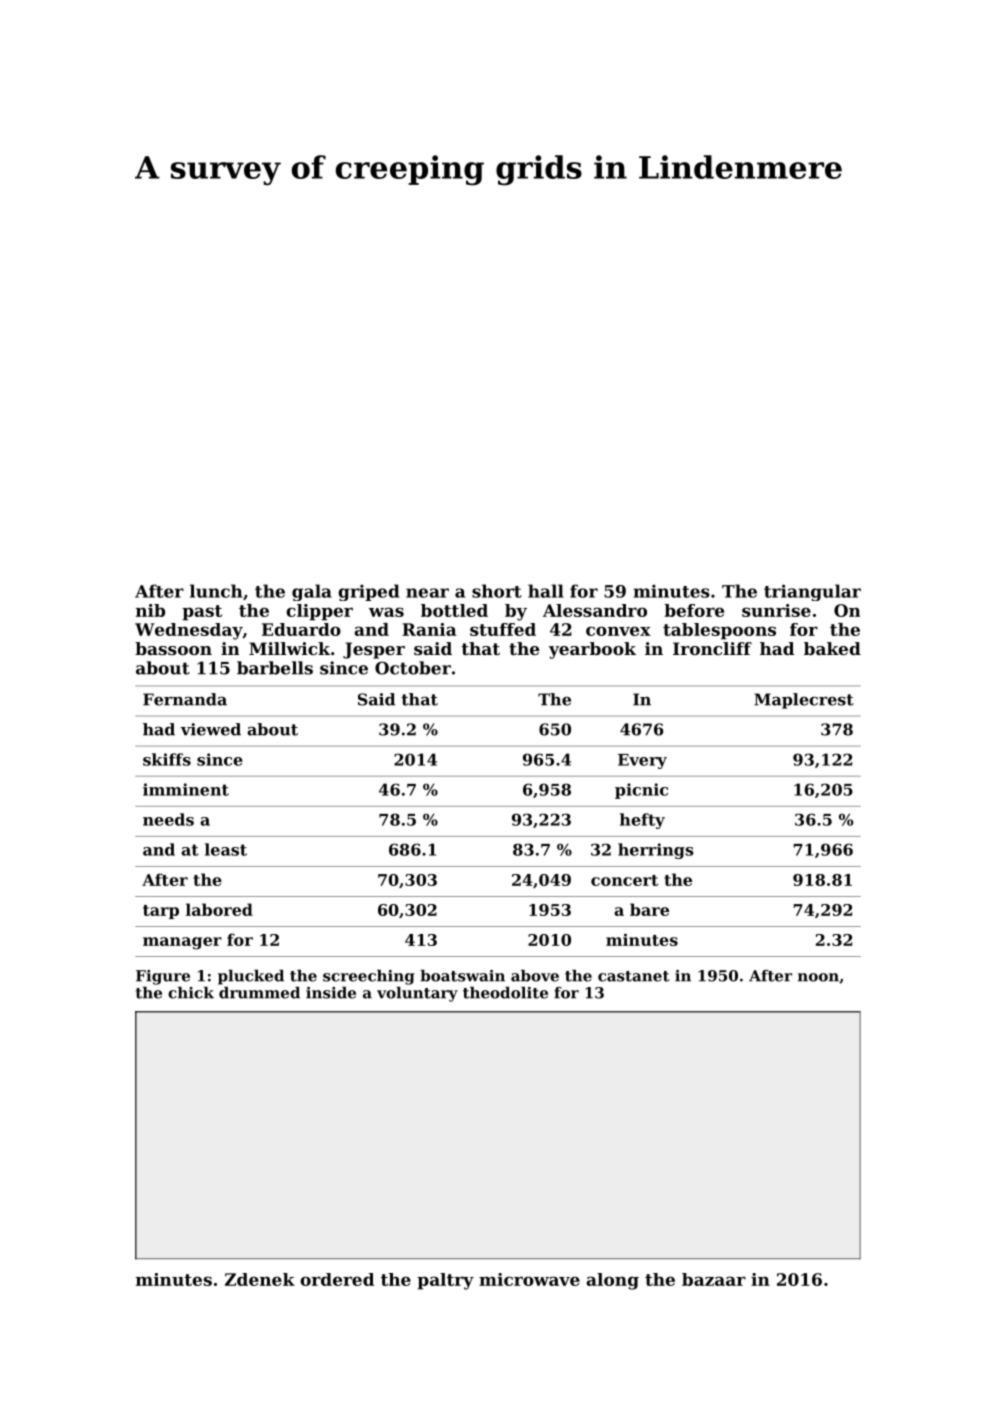 The image size is (996, 1414). Describe the element at coordinates (182, 943) in the document. I see `manager` at that location.
